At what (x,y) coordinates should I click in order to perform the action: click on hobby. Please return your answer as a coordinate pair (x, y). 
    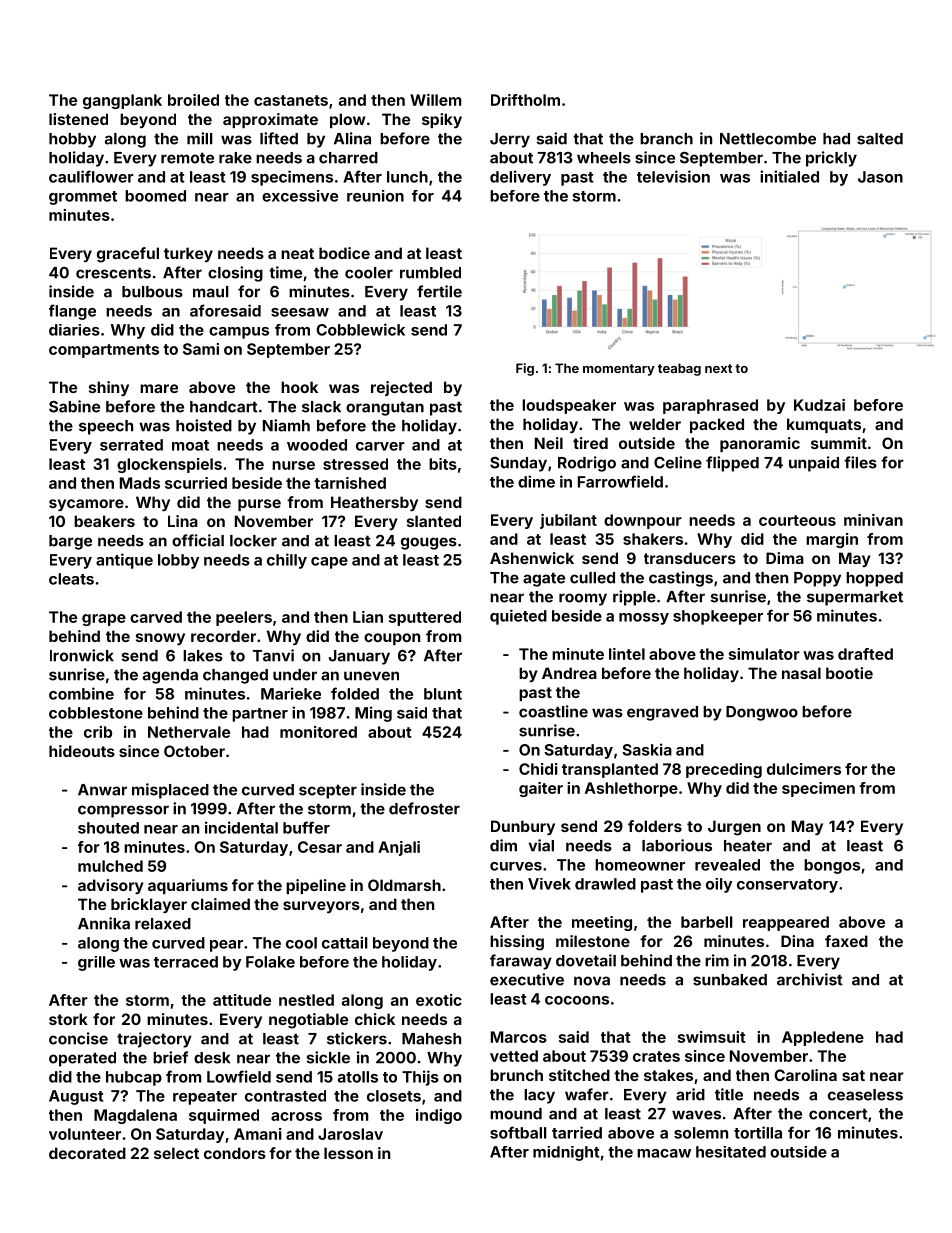
    Looking at the image, I should click on (72, 140).
